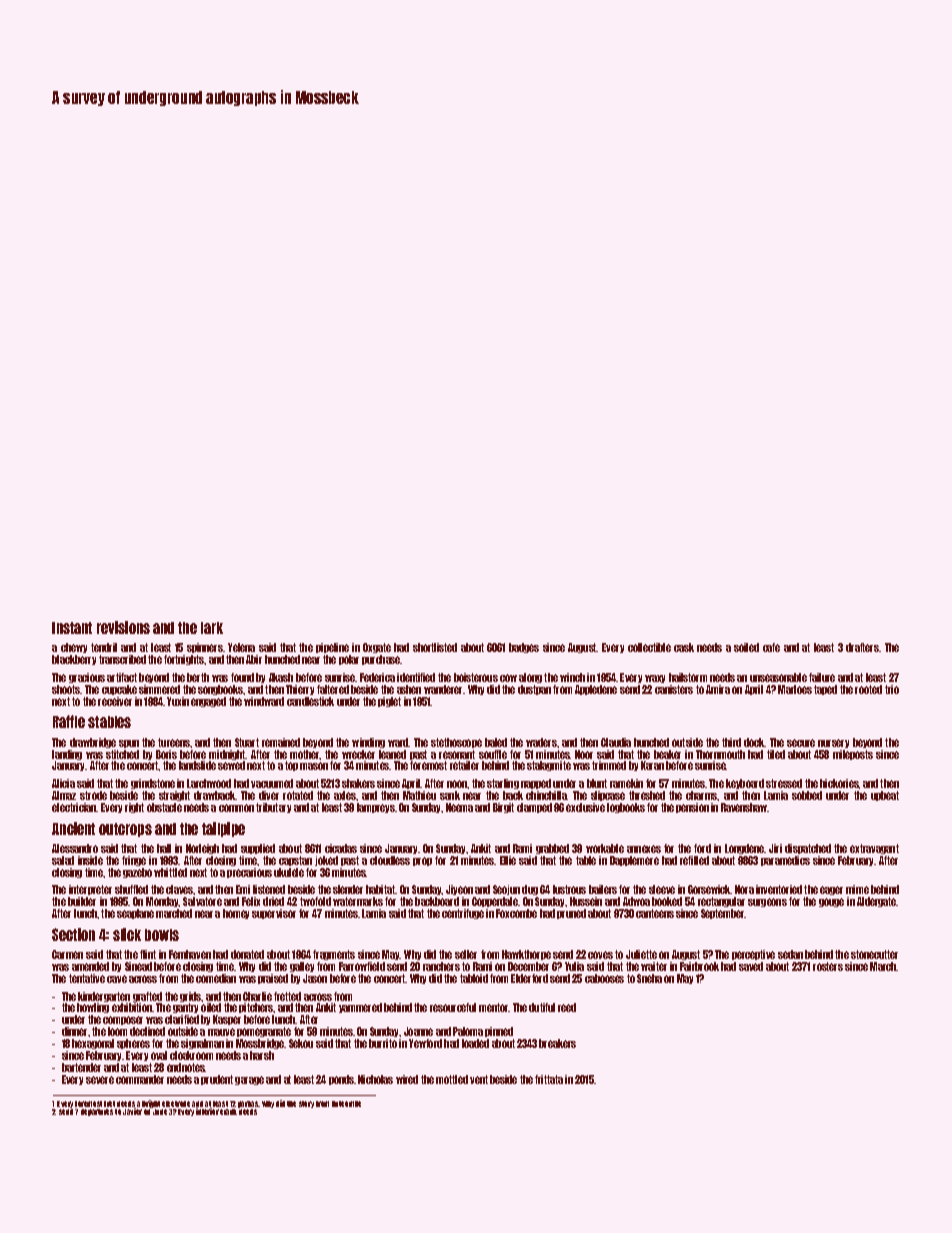  What do you see at coordinates (67, 755) in the document?
I see `landing` at bounding box center [67, 755].
